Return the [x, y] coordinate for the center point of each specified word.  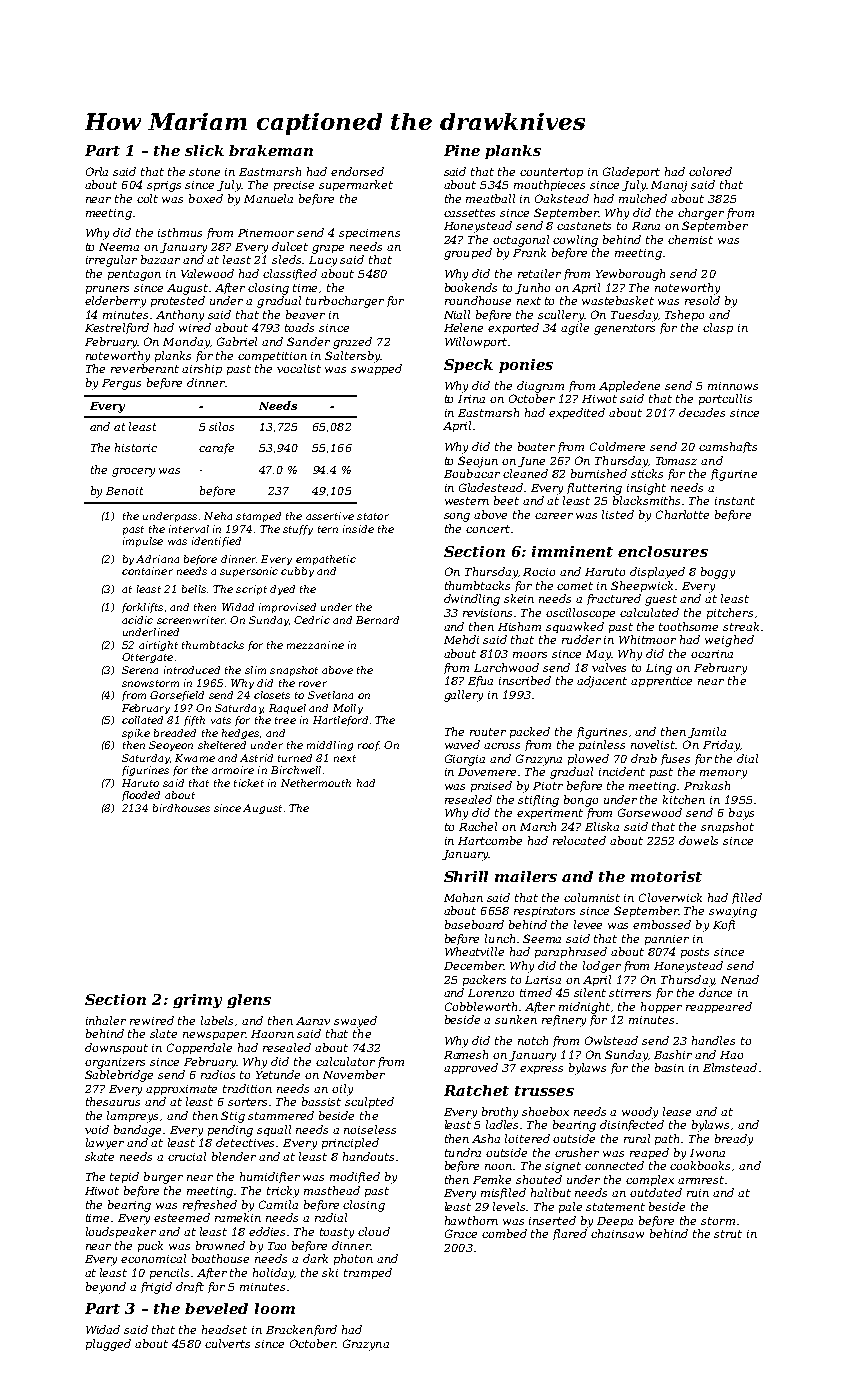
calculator [345, 1061]
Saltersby [353, 357]
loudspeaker [121, 1232]
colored [710, 171]
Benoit [124, 491]
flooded [141, 796]
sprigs [164, 186]
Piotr [548, 786]
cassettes [469, 213]
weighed [729, 641]
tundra [463, 1152]
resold [702, 300]
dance [715, 992]
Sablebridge [119, 1076]
